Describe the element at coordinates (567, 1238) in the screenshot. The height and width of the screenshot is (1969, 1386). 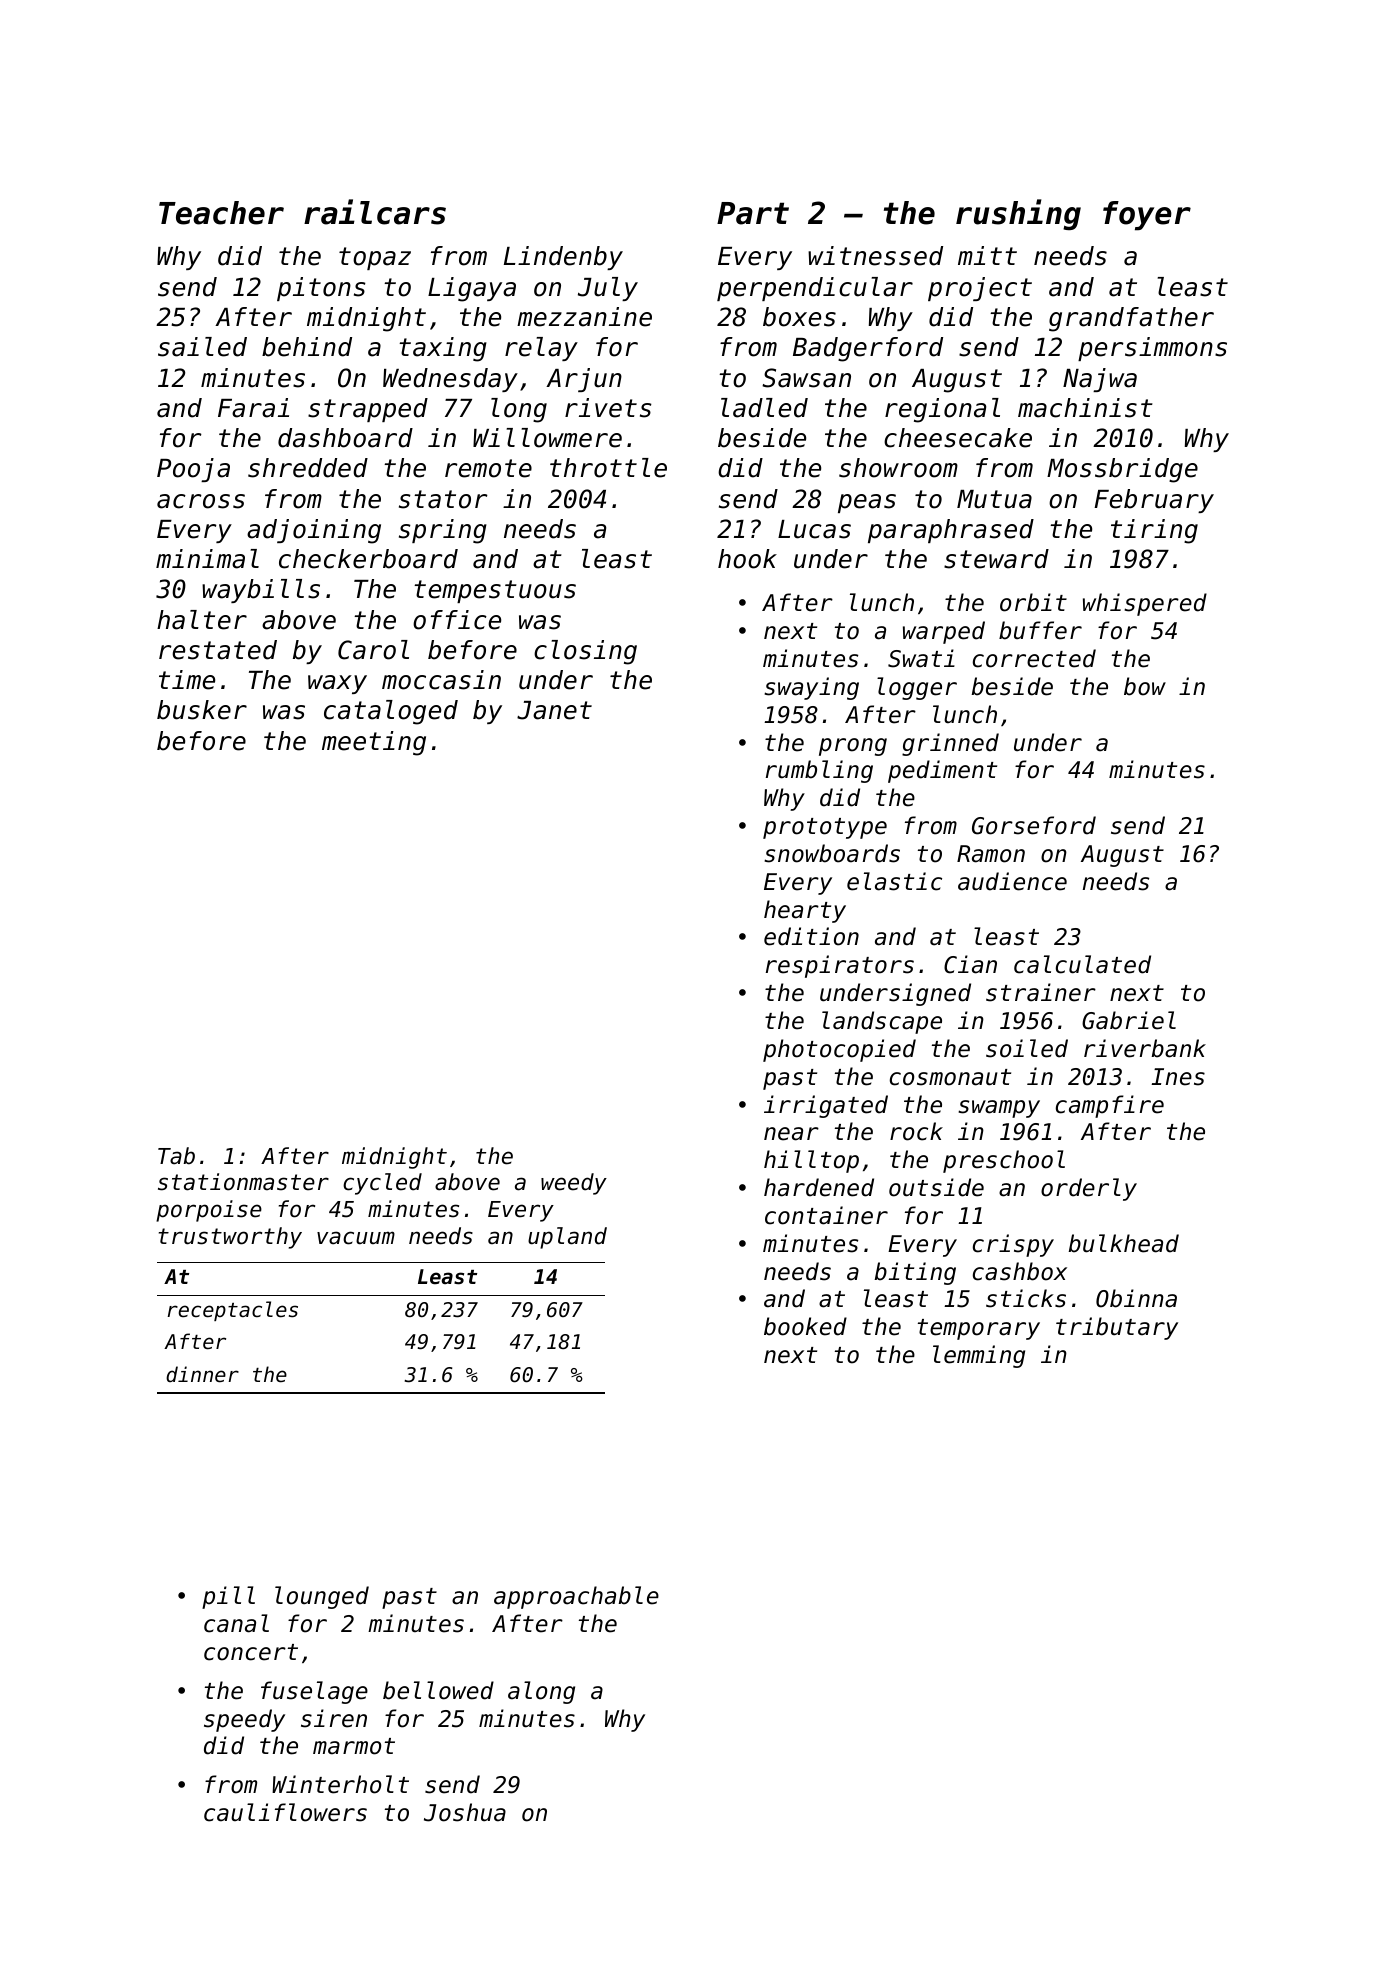
I see `upland` at that location.
